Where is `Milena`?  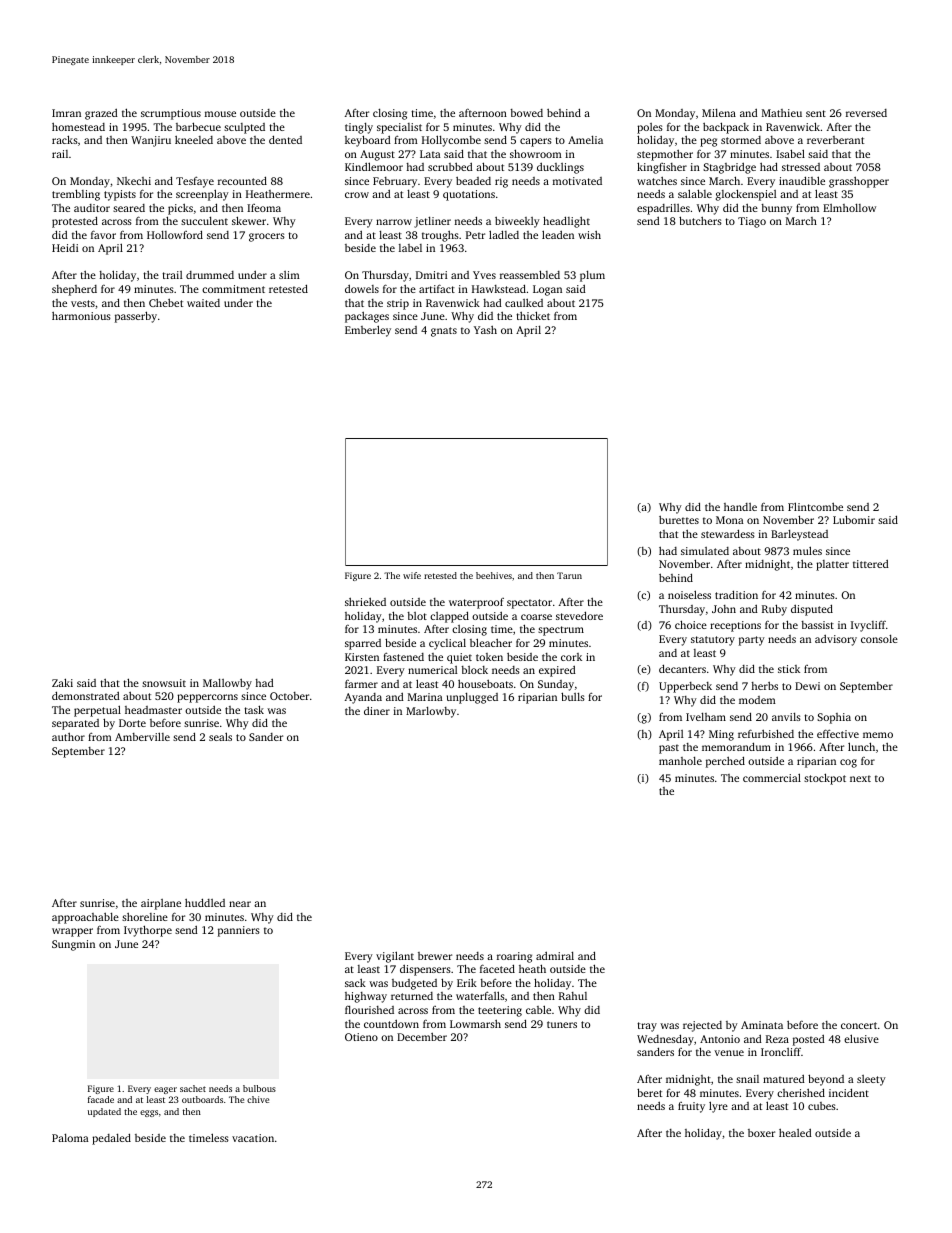
Milena is located at coordinates (719, 113).
